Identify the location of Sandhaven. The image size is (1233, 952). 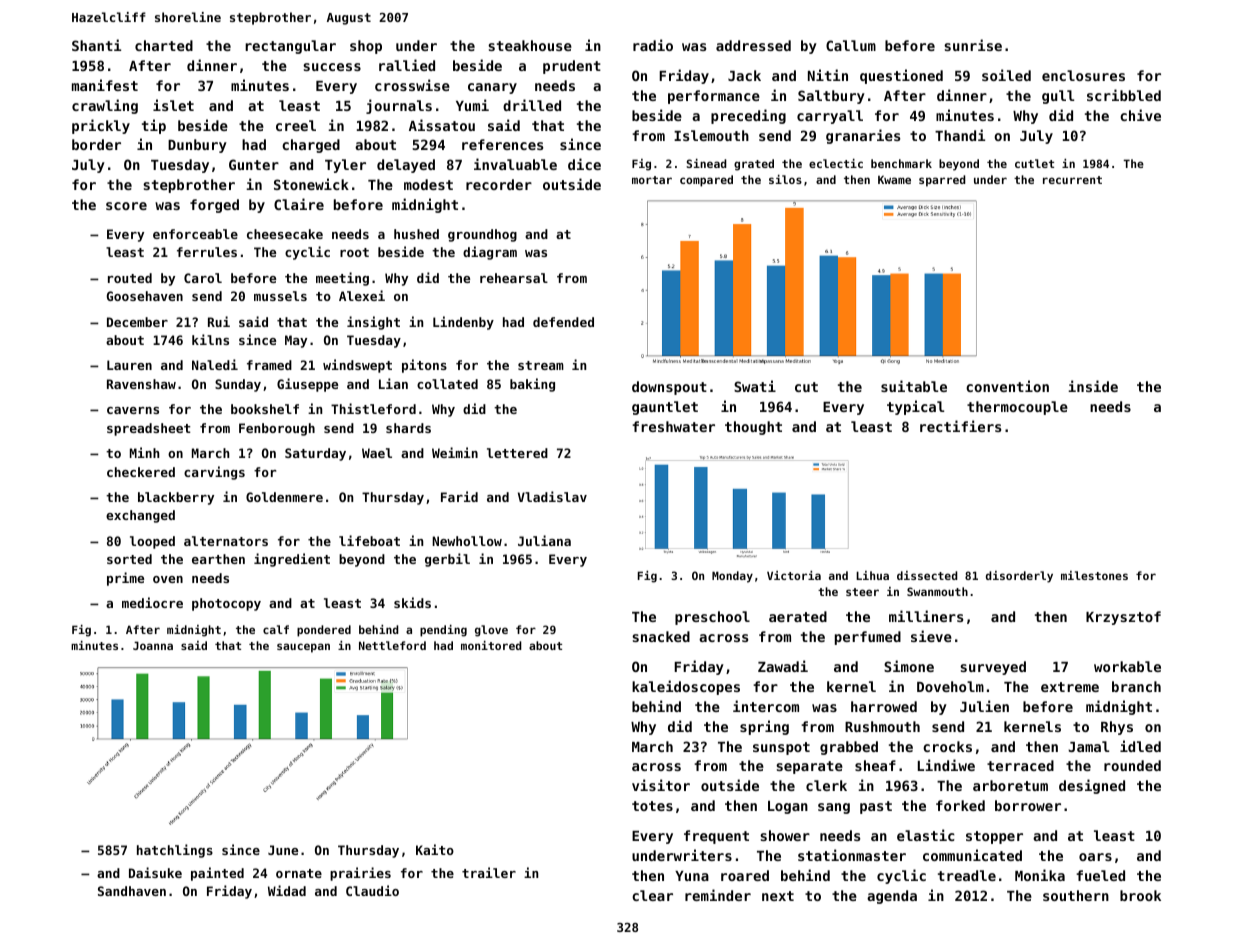
(132, 891).
